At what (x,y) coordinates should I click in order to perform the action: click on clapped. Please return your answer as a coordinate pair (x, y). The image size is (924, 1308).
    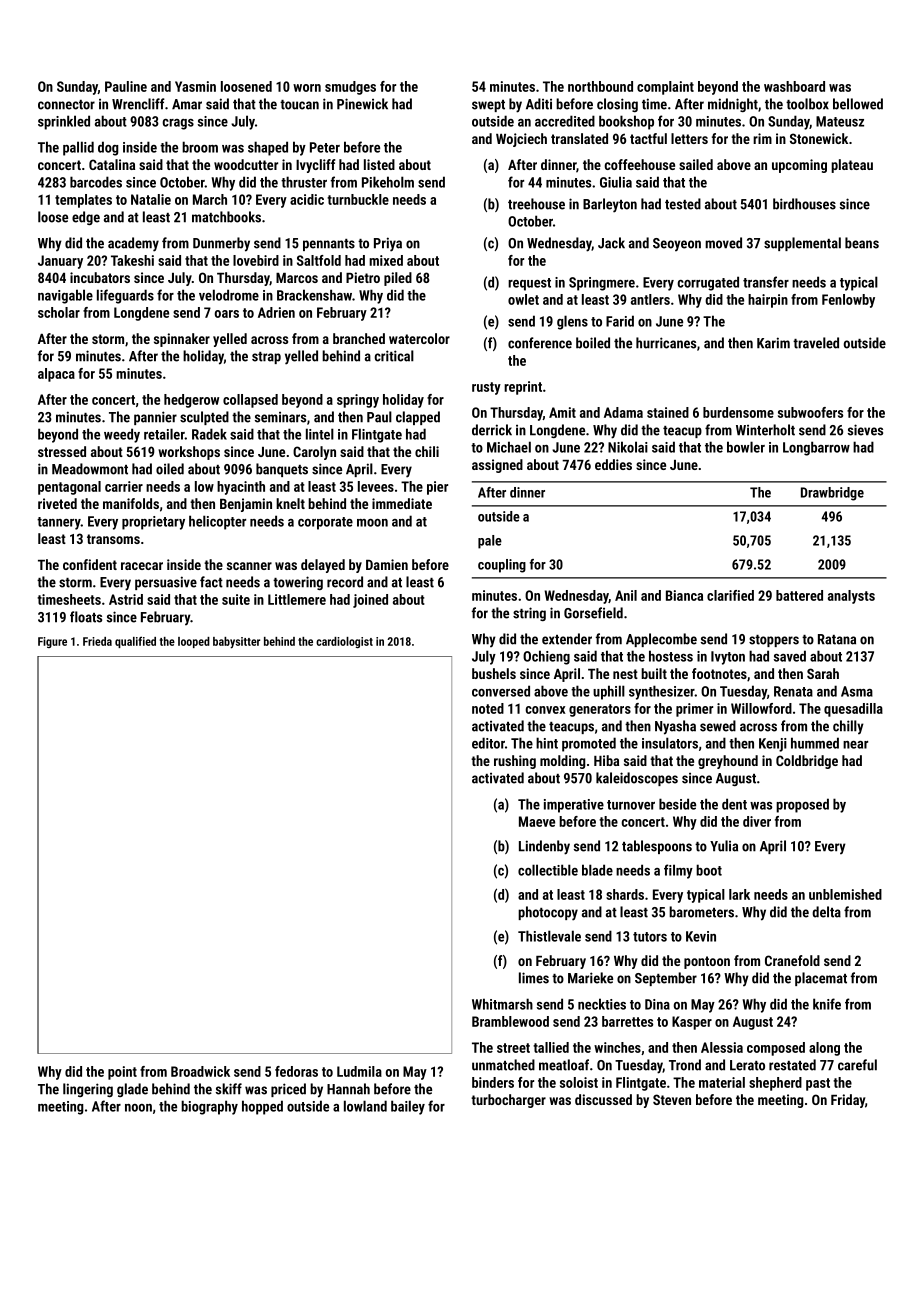
    Looking at the image, I should click on (418, 418).
